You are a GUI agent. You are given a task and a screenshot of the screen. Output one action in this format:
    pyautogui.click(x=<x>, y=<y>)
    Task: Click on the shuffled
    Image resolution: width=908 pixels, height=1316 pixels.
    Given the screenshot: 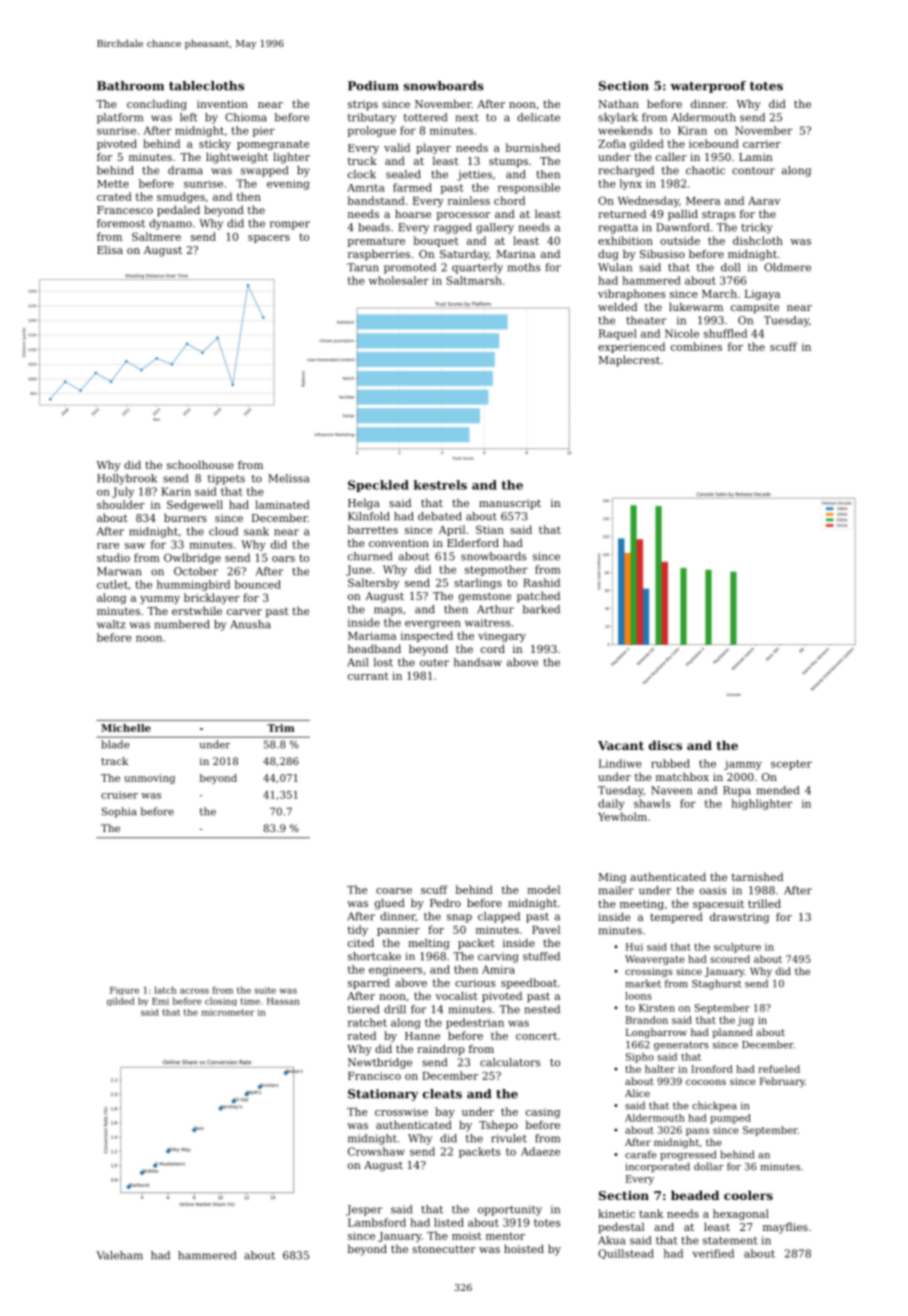 What is the action you would take?
    pyautogui.click(x=725, y=333)
